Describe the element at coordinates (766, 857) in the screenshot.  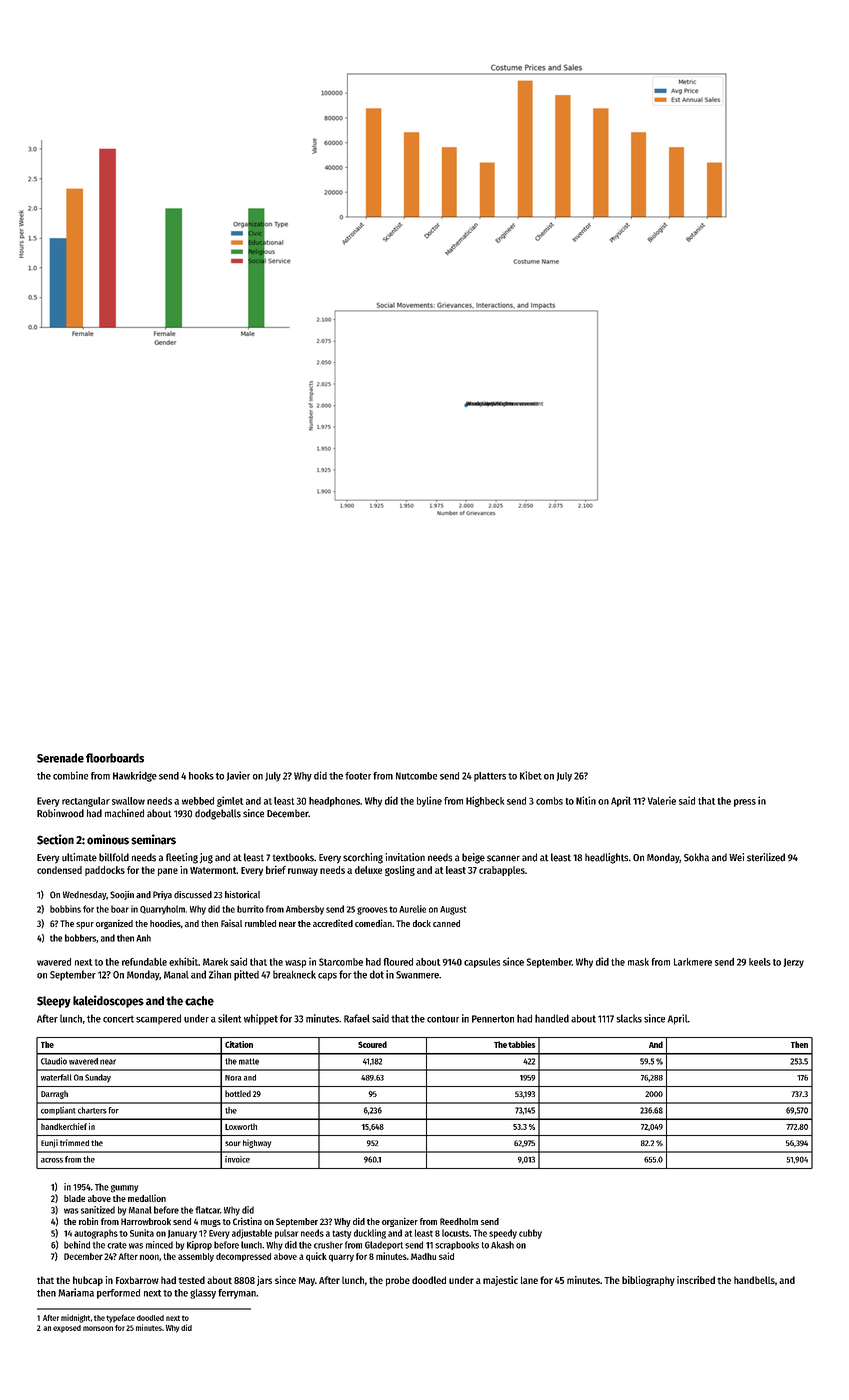
I see `sterilized` at that location.
